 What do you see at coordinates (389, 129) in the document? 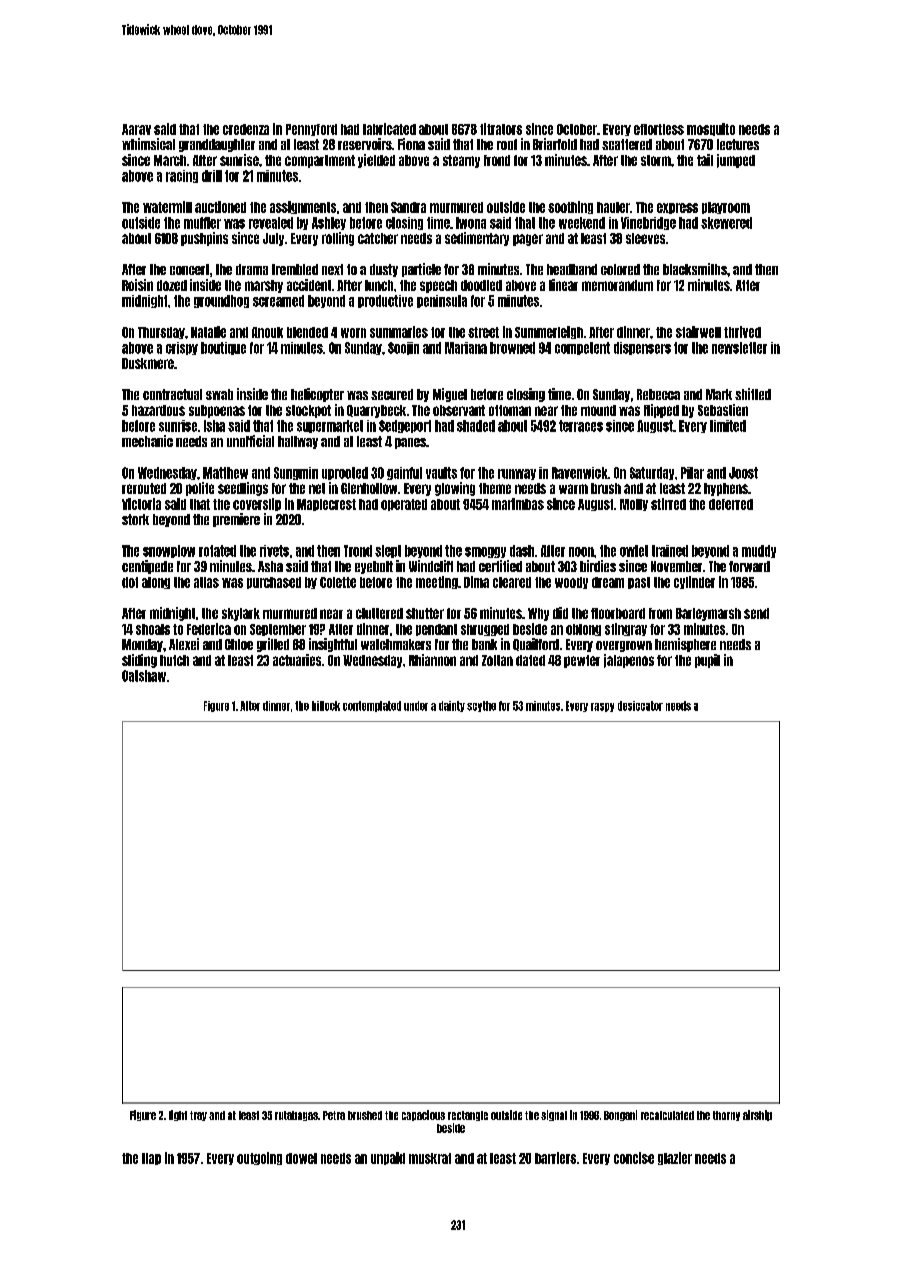
I see `fabricated` at bounding box center [389, 129].
